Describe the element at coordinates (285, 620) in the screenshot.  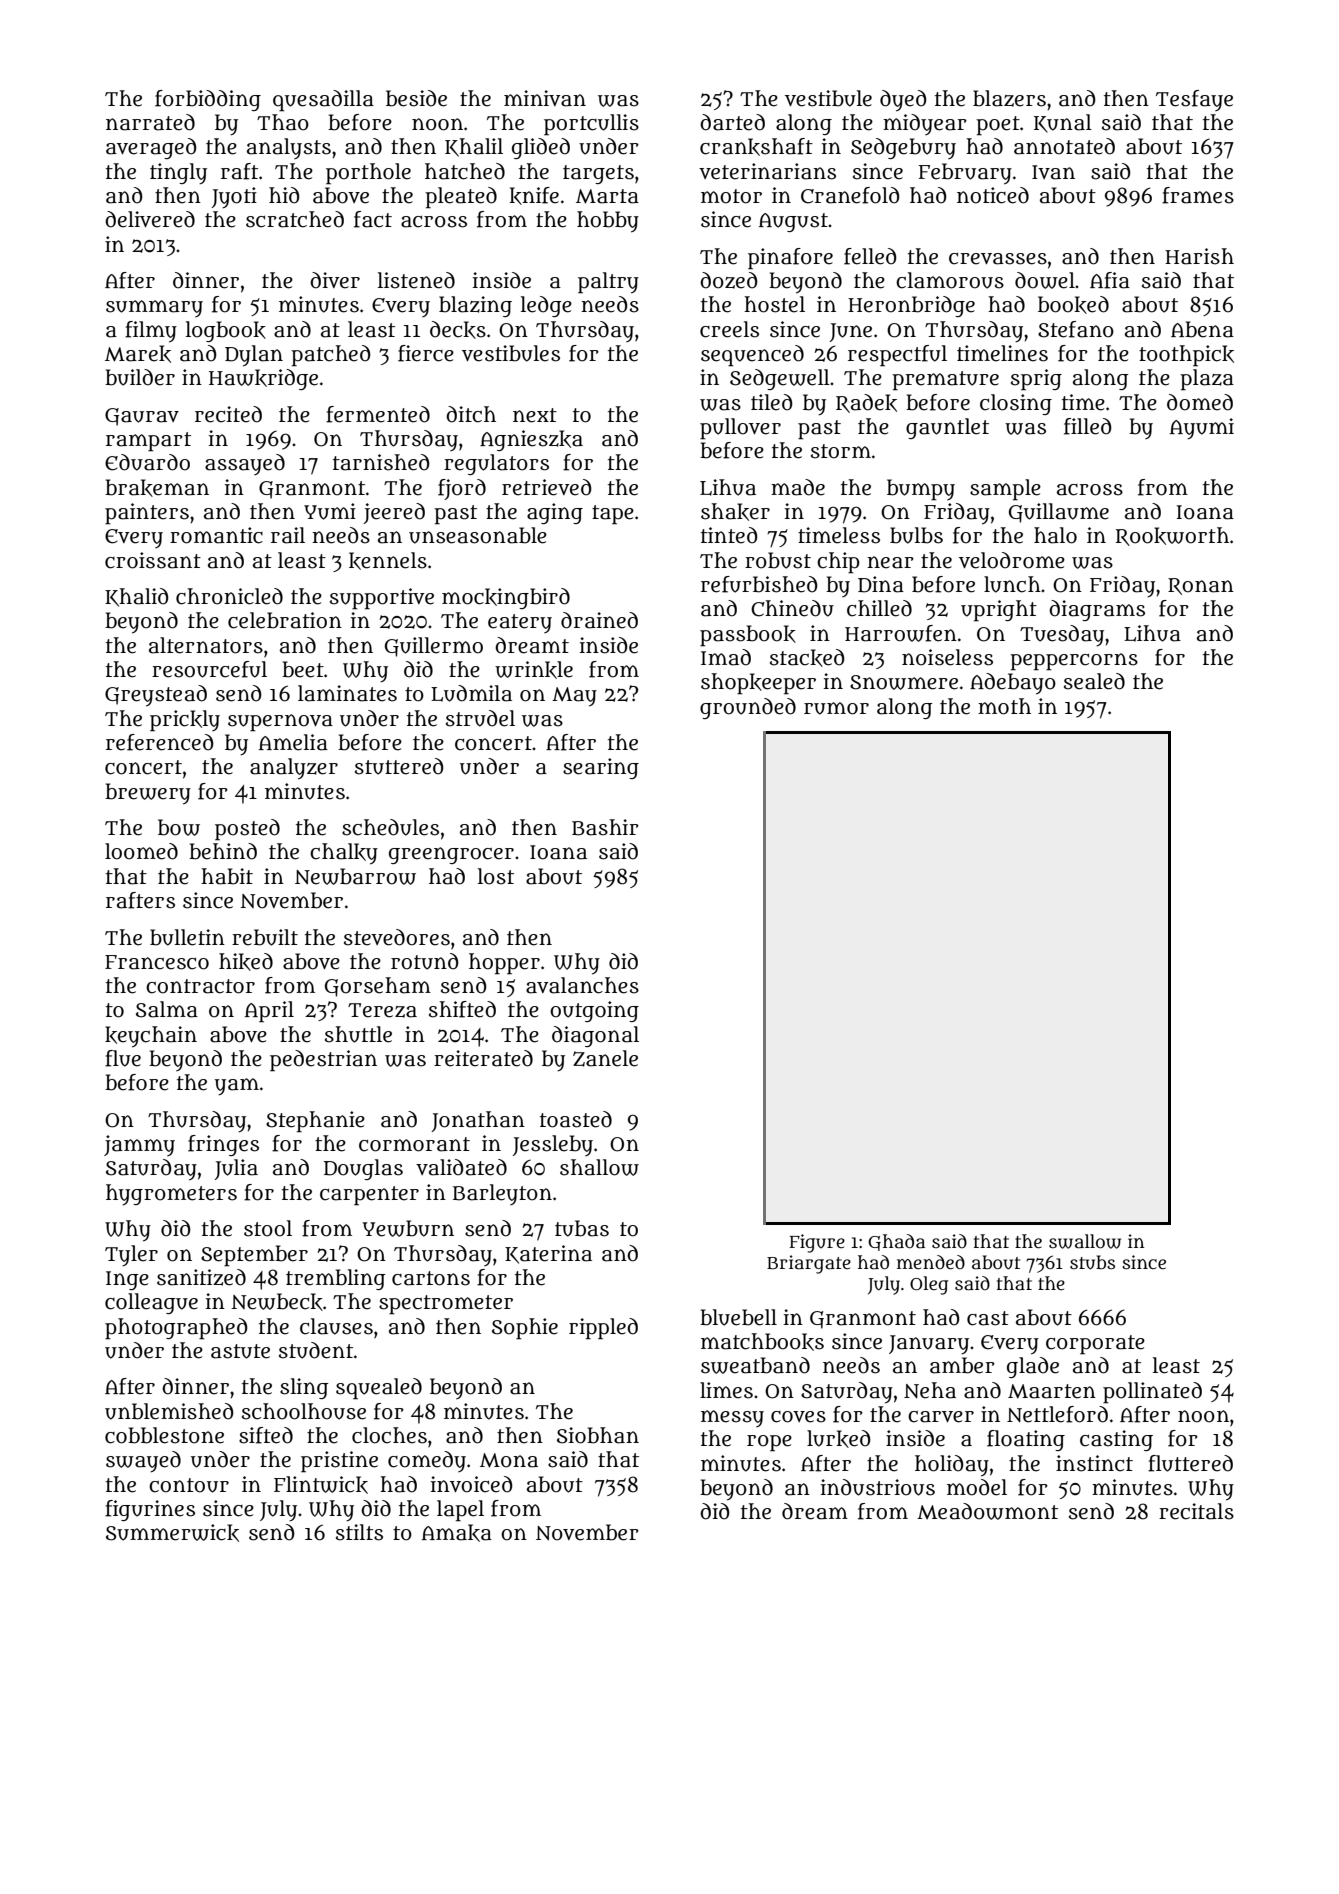
I see `celebration` at that location.
